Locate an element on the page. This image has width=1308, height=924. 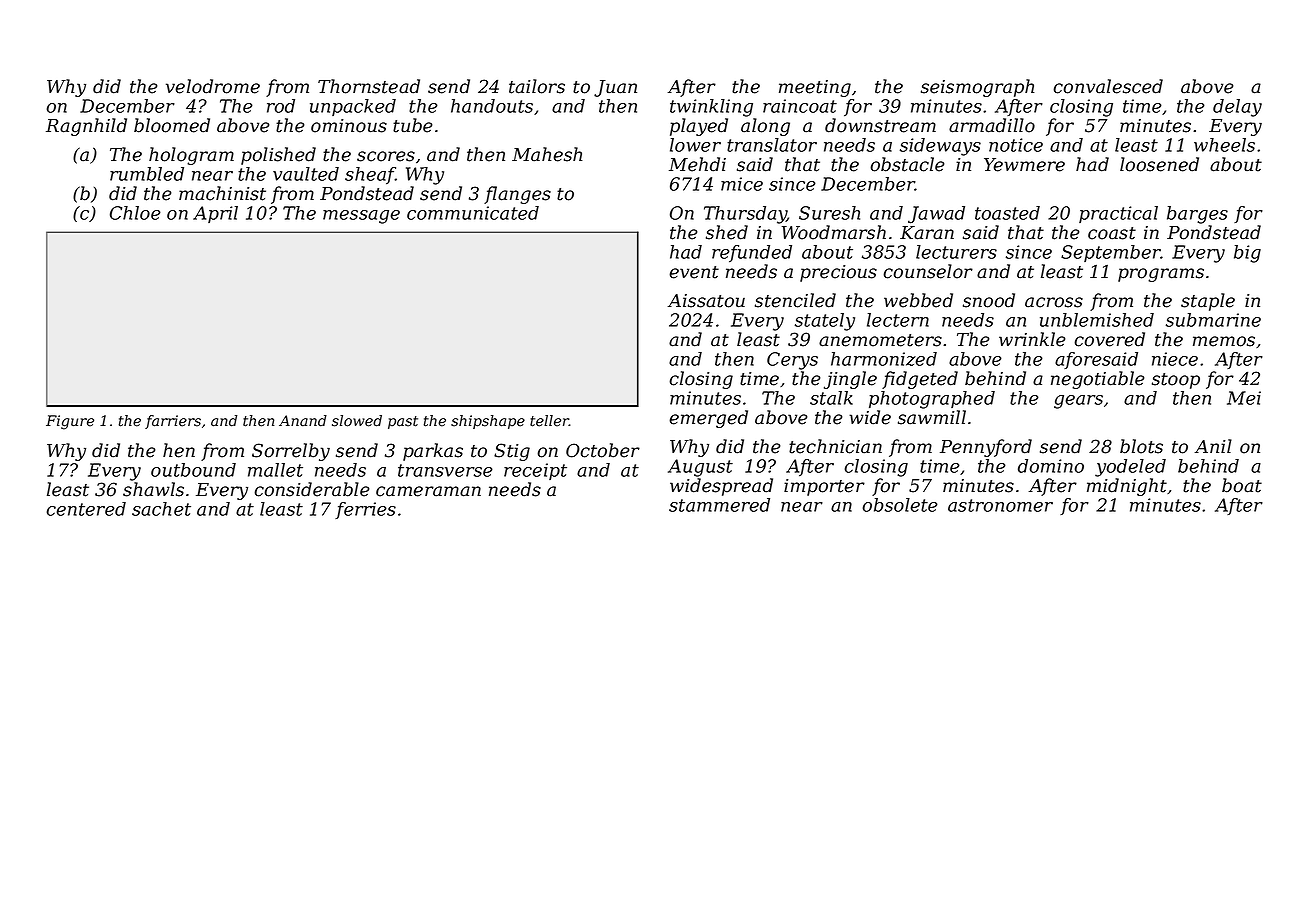
Chloe is located at coordinates (135, 213).
